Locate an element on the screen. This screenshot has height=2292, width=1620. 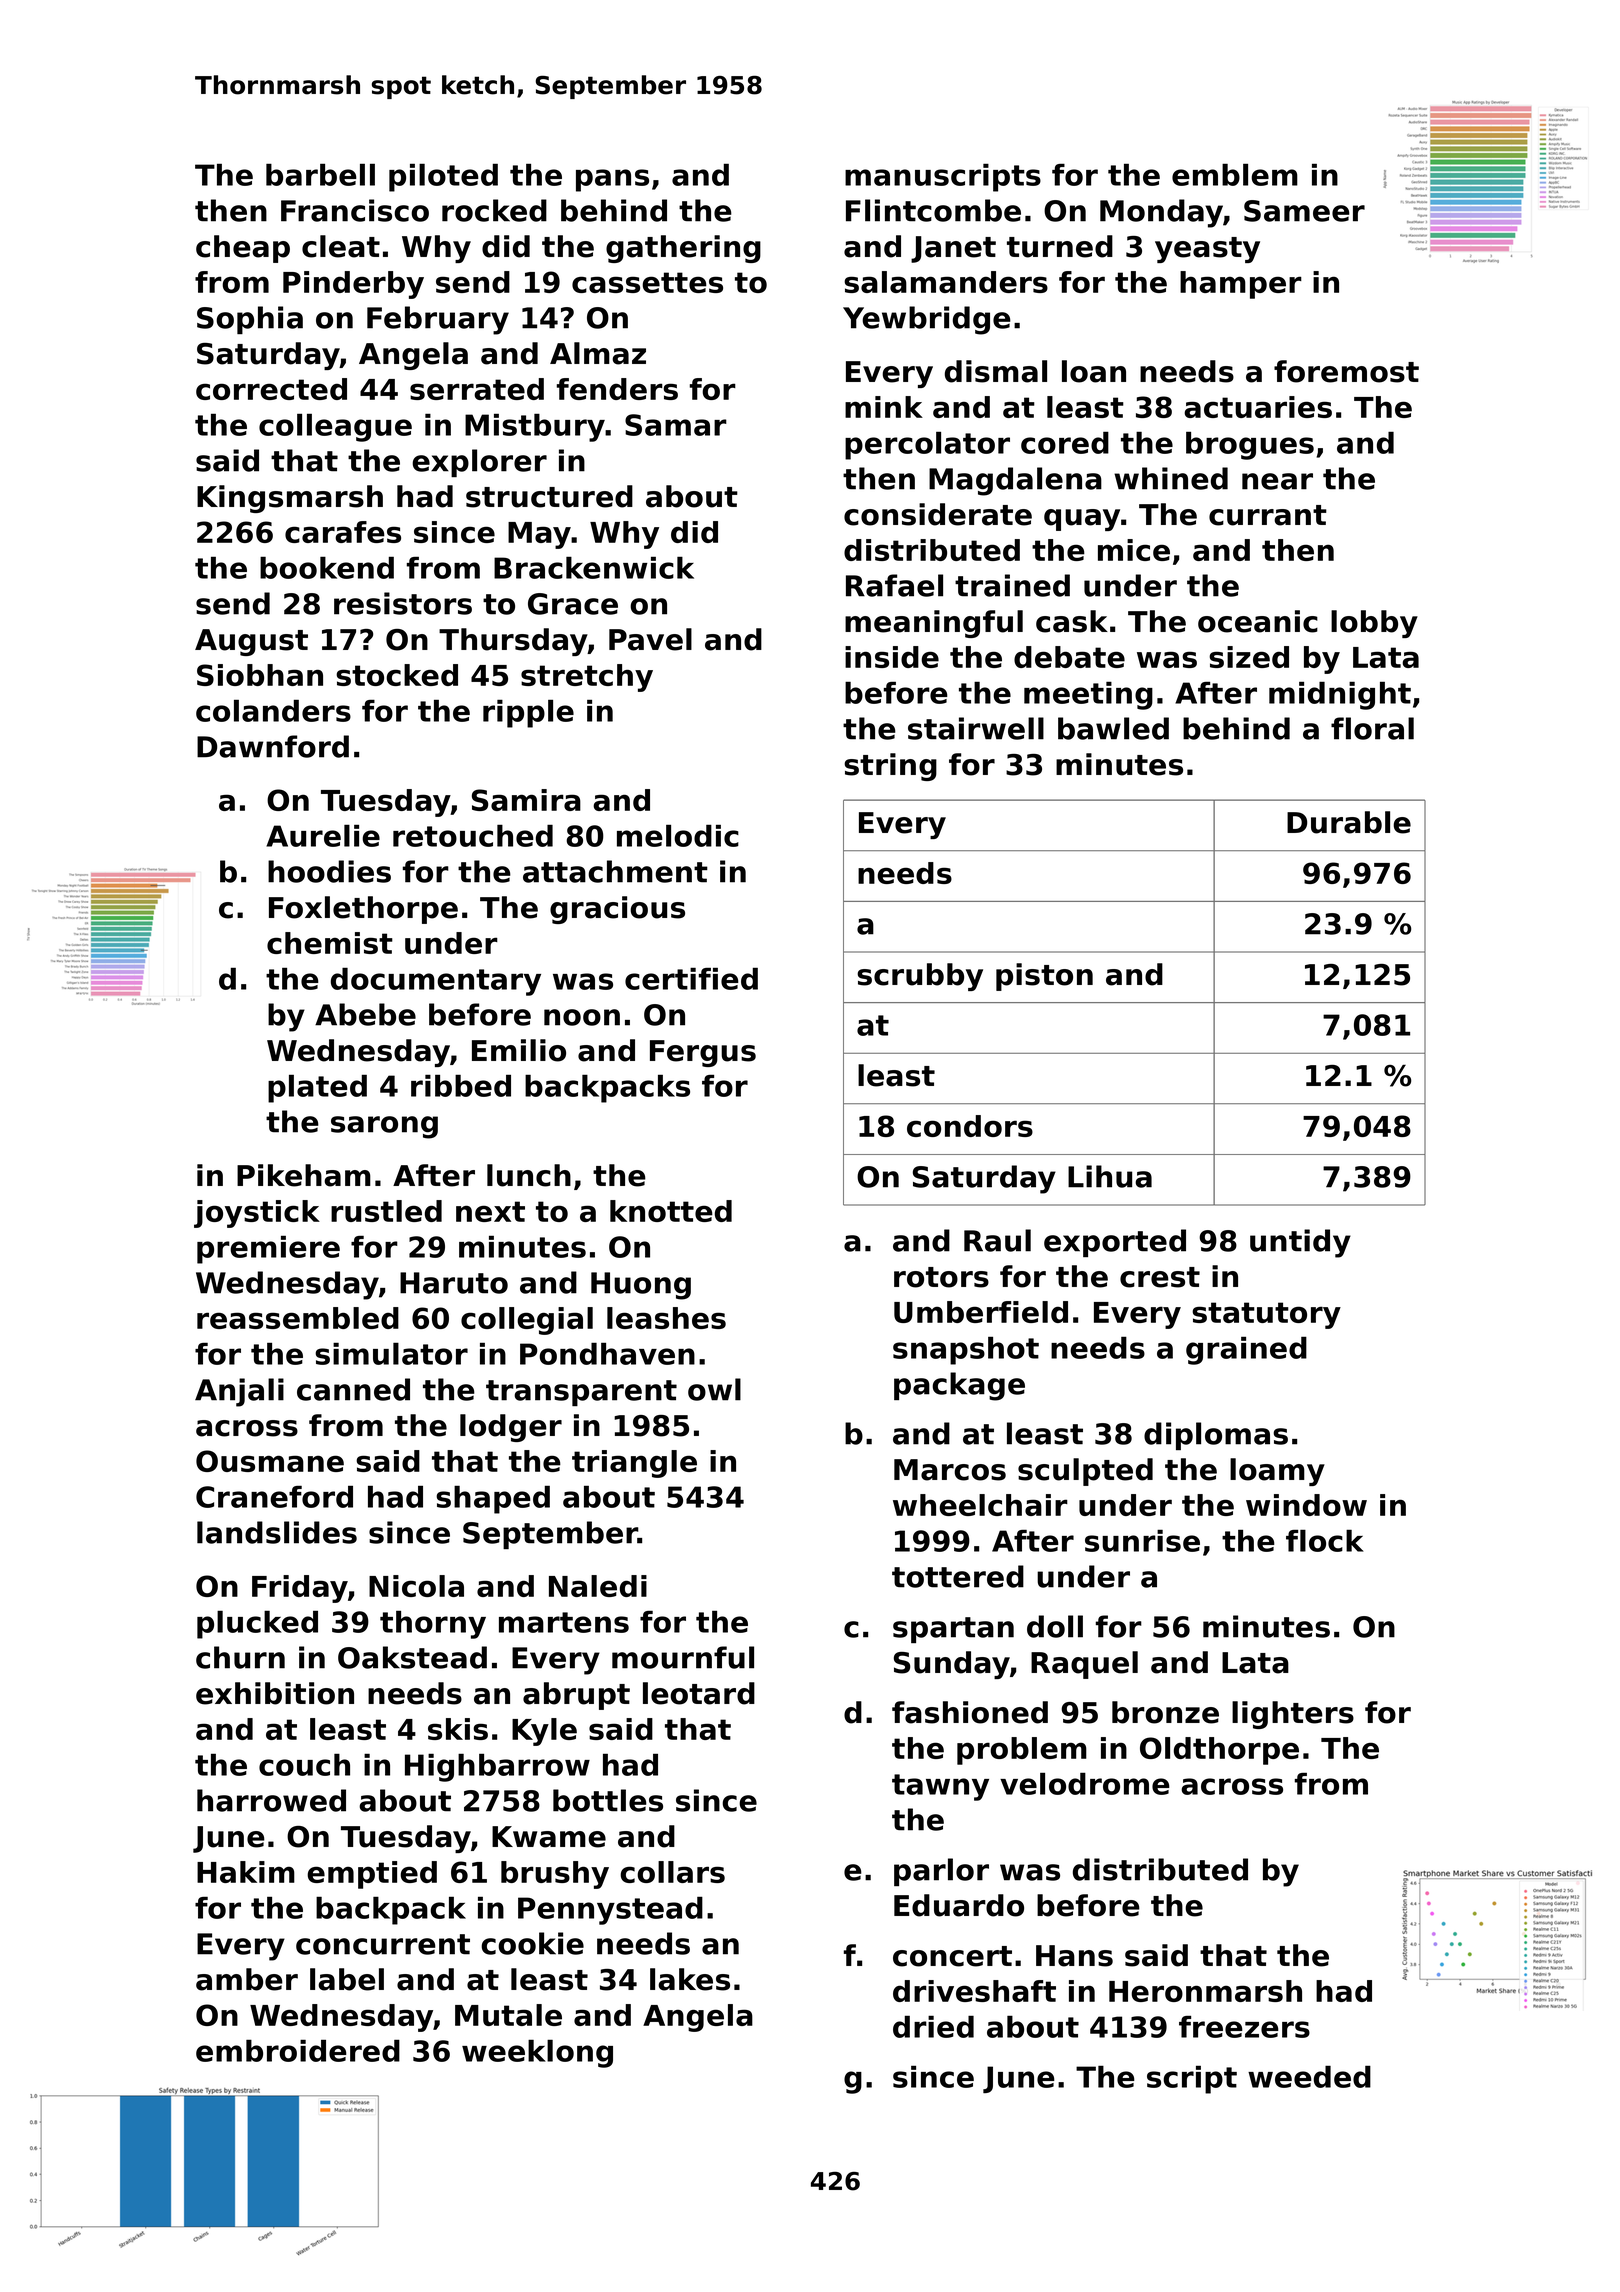
tottered is located at coordinates (958, 1576).
